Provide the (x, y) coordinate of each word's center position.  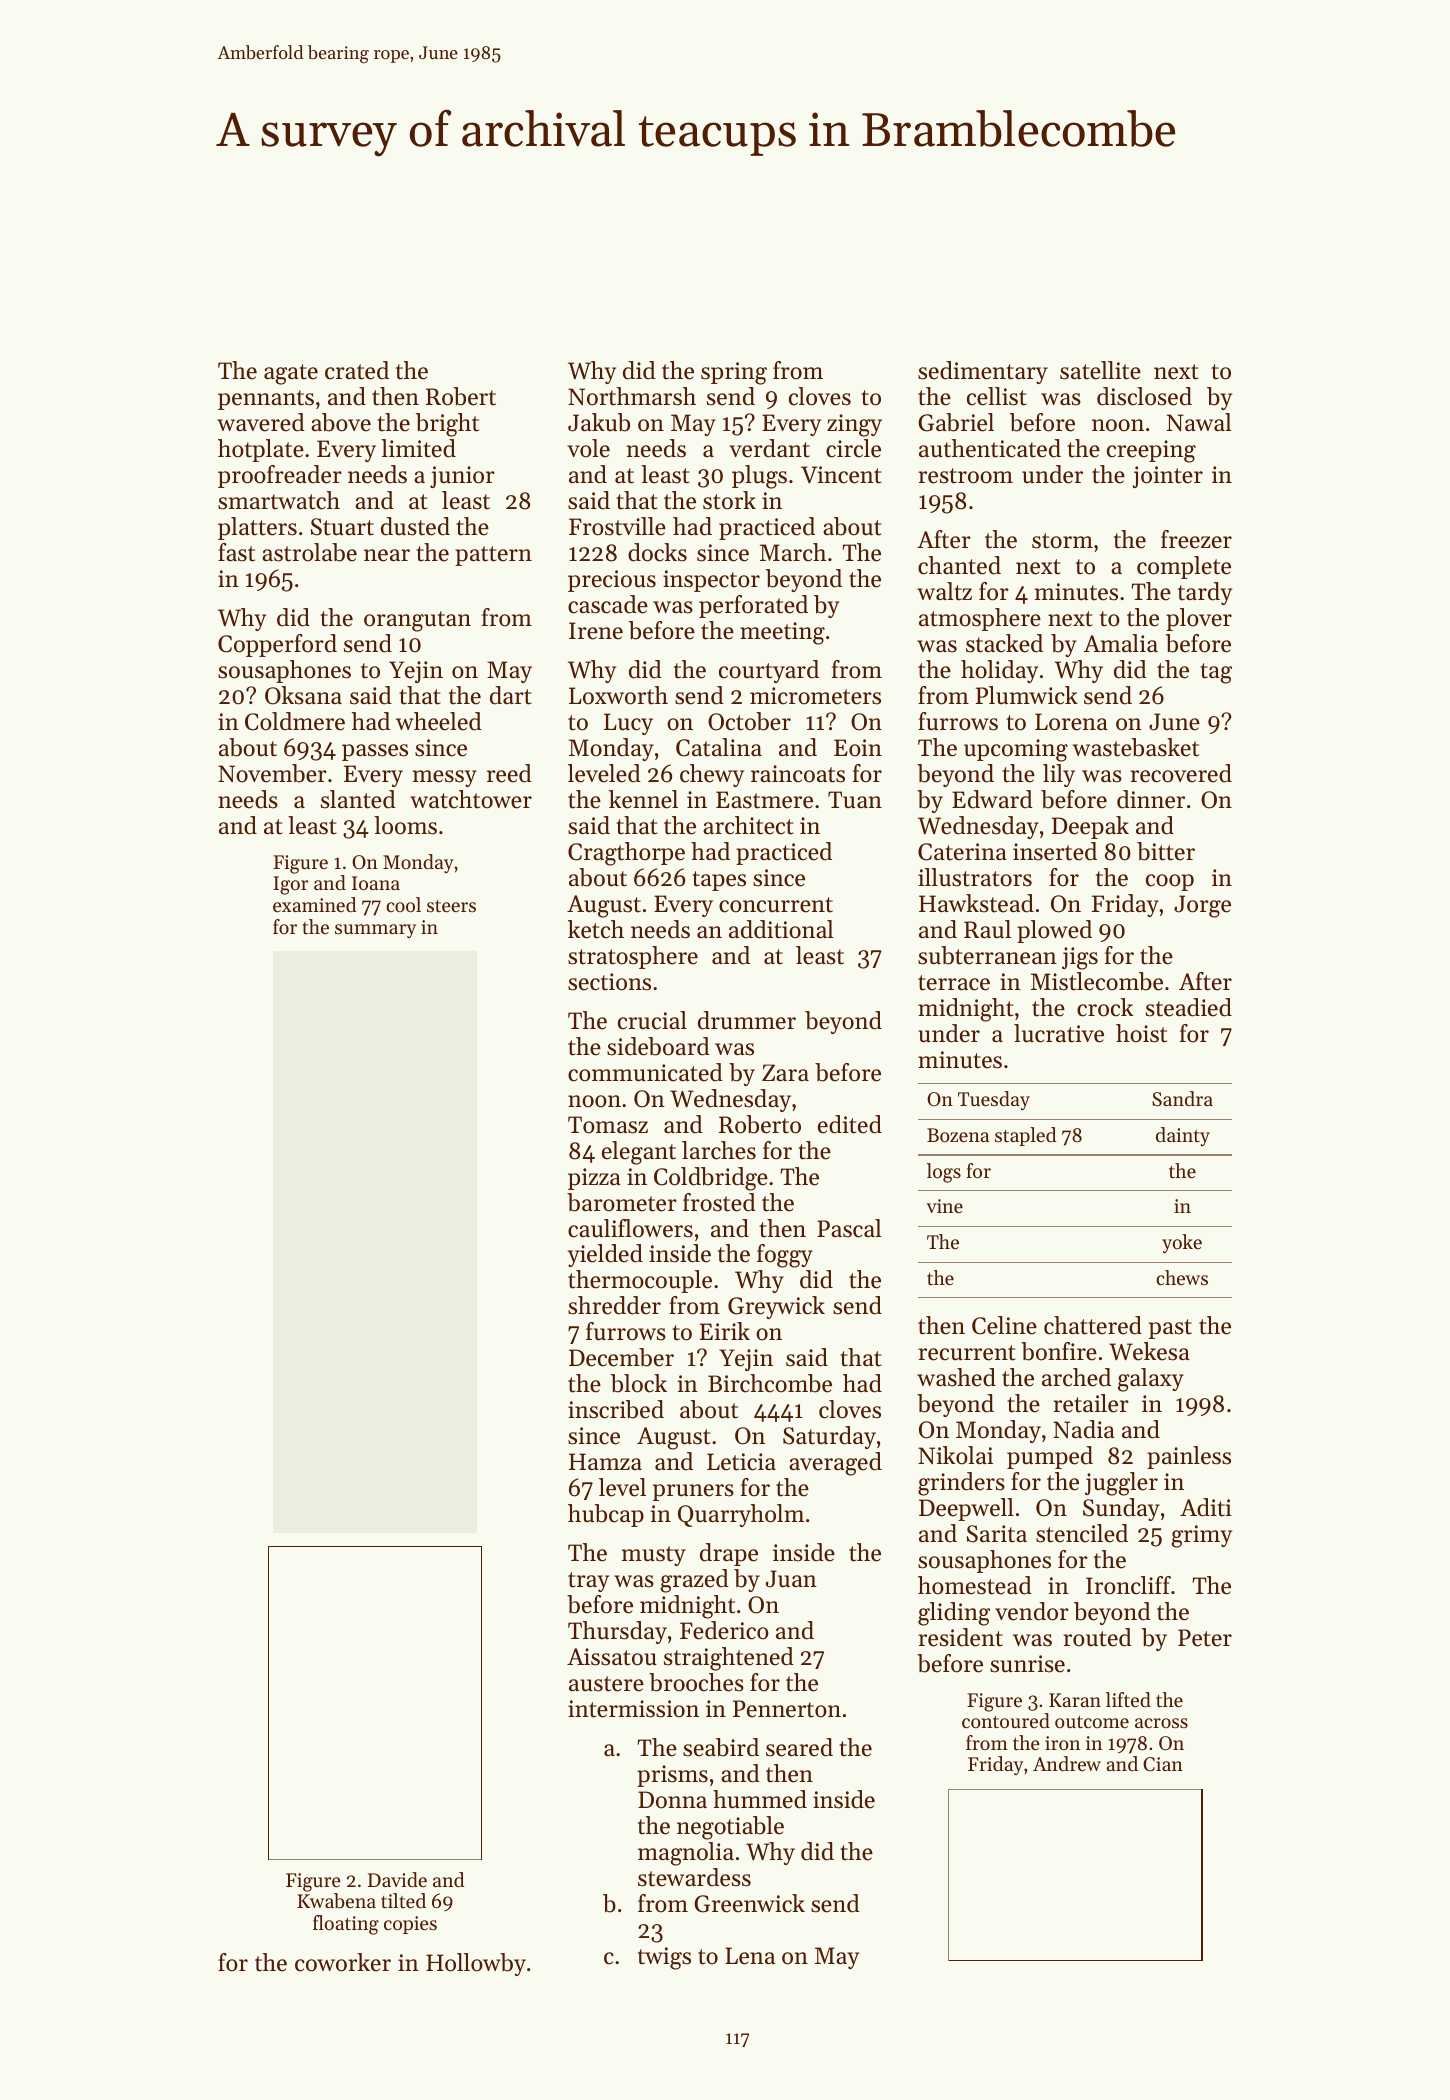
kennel (643, 799)
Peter (1205, 1638)
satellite (1100, 370)
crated (357, 370)
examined (315, 905)
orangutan (417, 621)
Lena (750, 1956)
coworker (343, 1962)
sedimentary (983, 372)
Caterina (962, 852)
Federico (724, 1630)
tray (588, 1582)
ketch (596, 929)
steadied (1189, 1007)
